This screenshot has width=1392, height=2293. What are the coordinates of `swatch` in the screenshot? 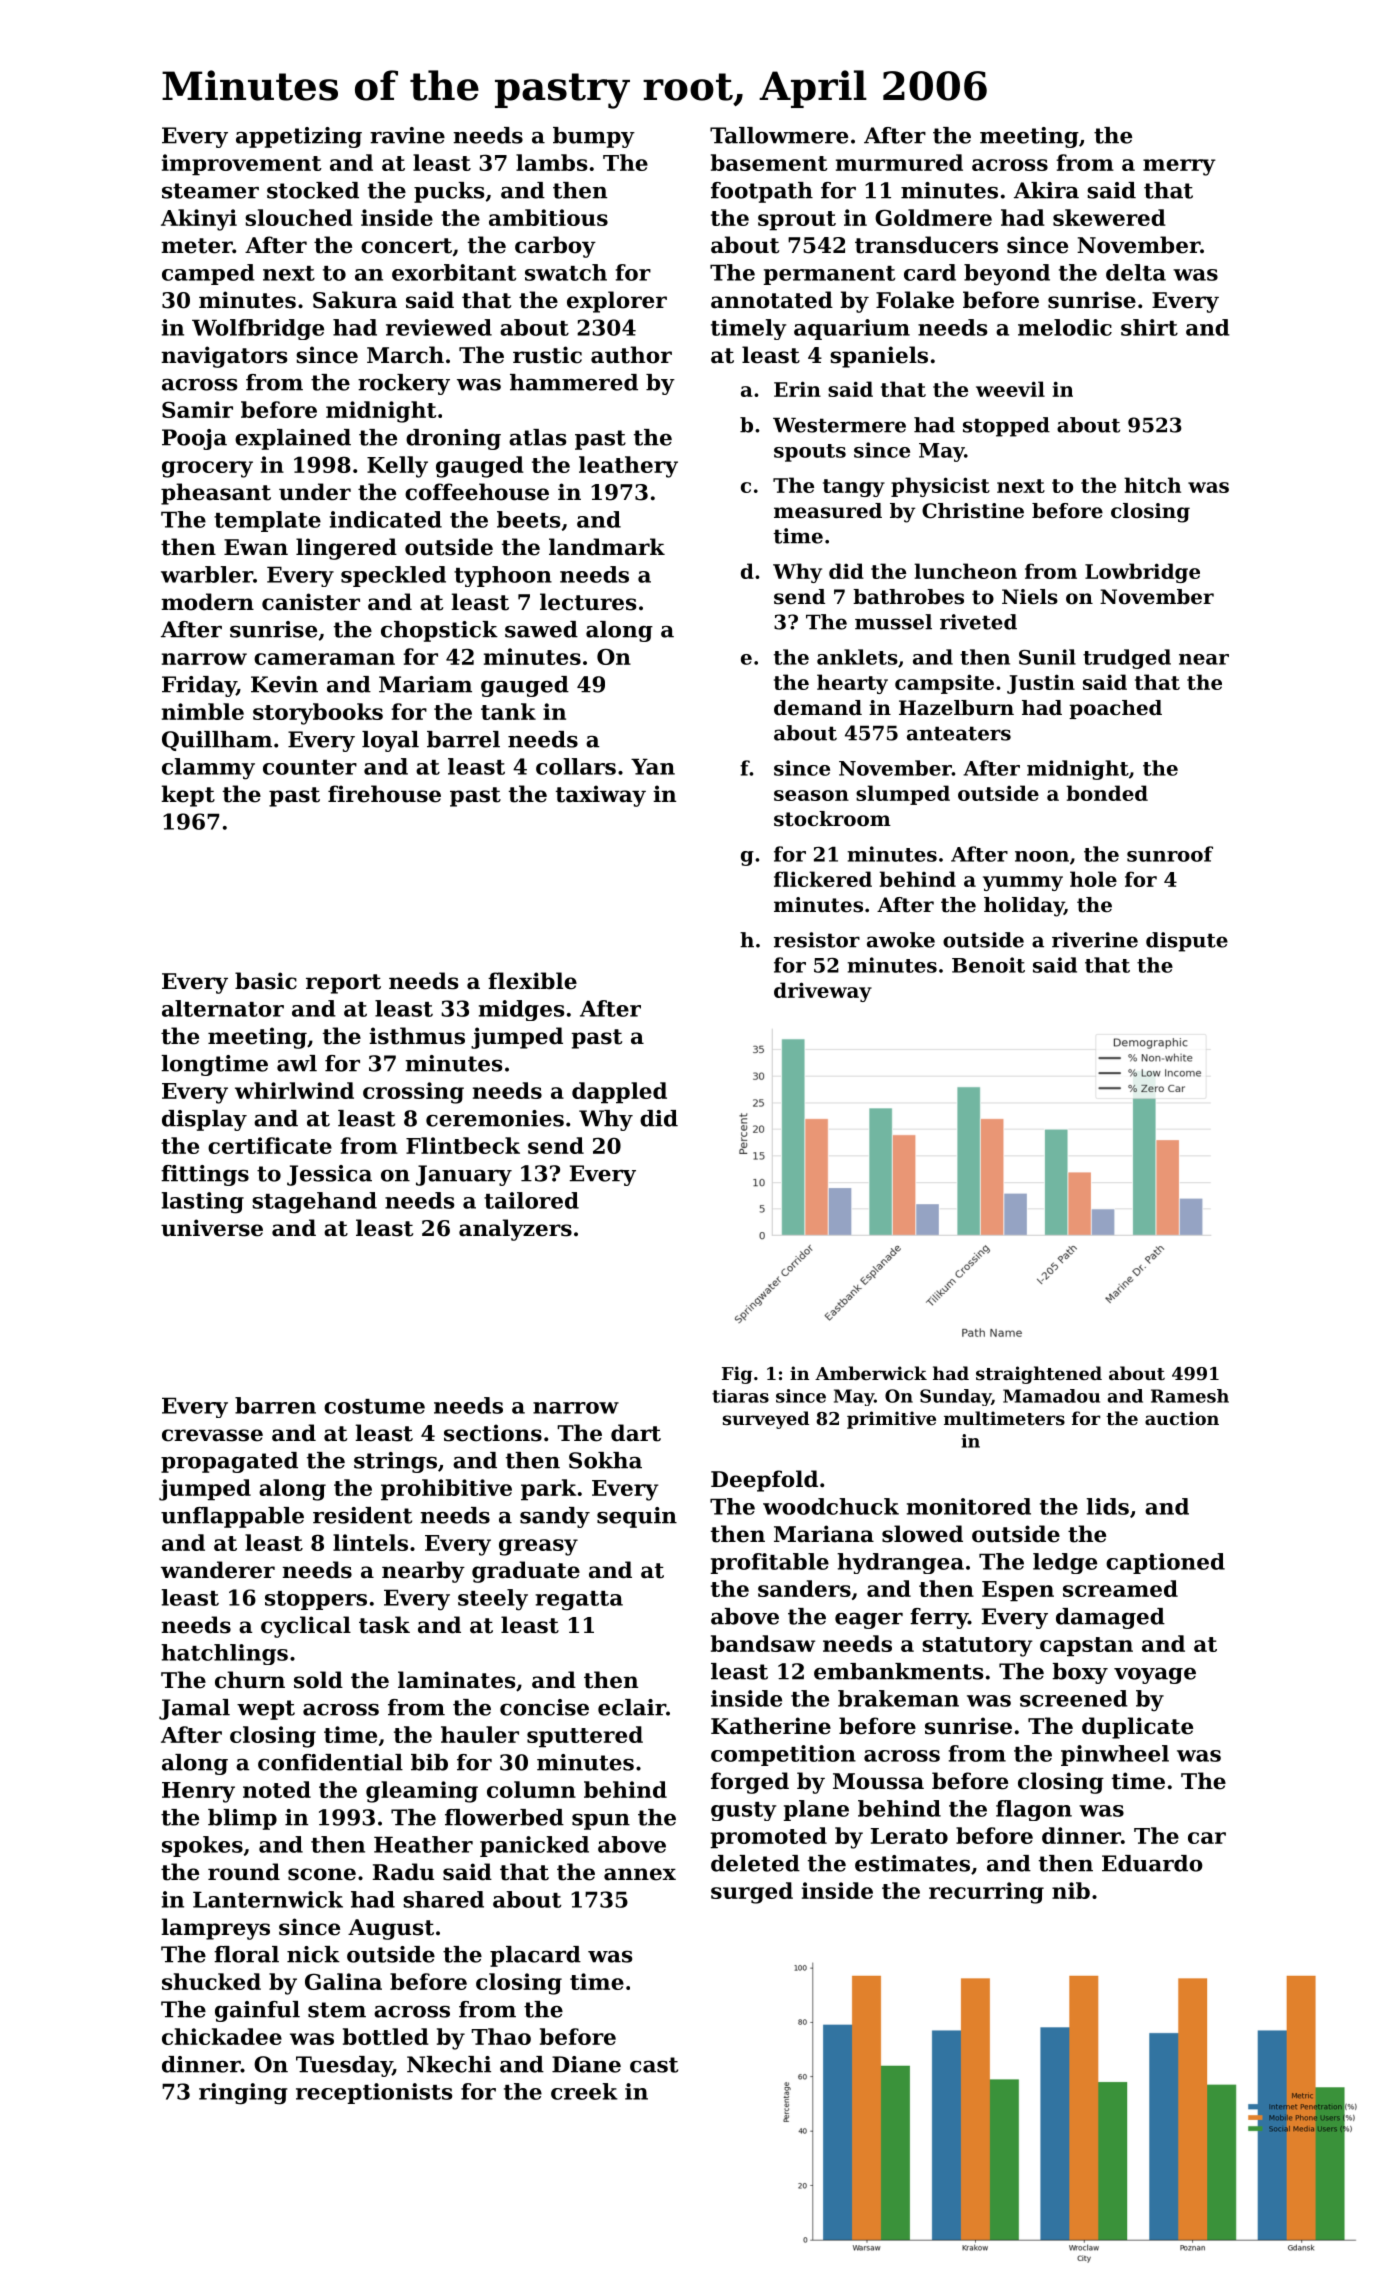 It's located at (566, 272).
